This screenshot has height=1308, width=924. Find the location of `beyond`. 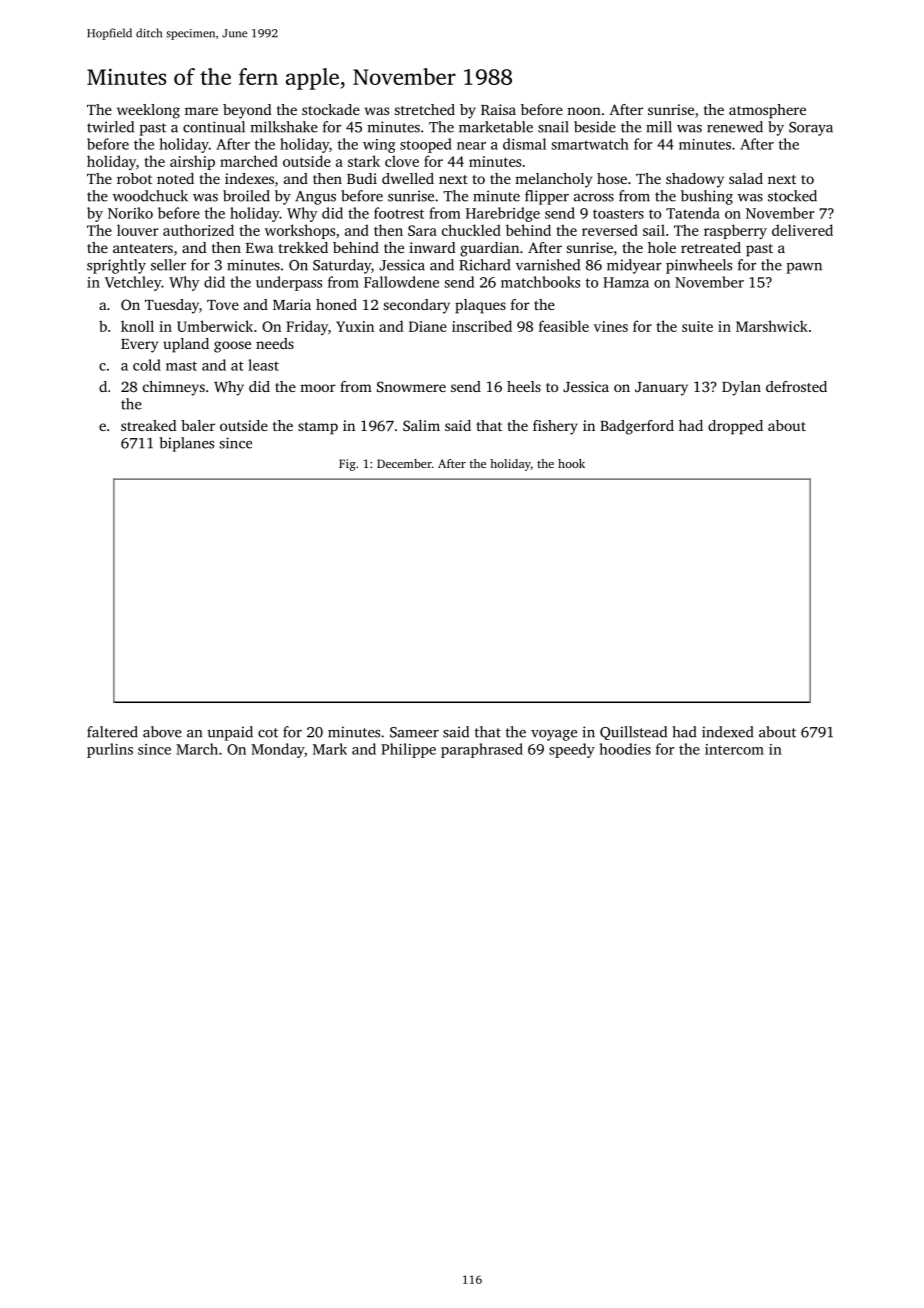

beyond is located at coordinates (247, 111).
